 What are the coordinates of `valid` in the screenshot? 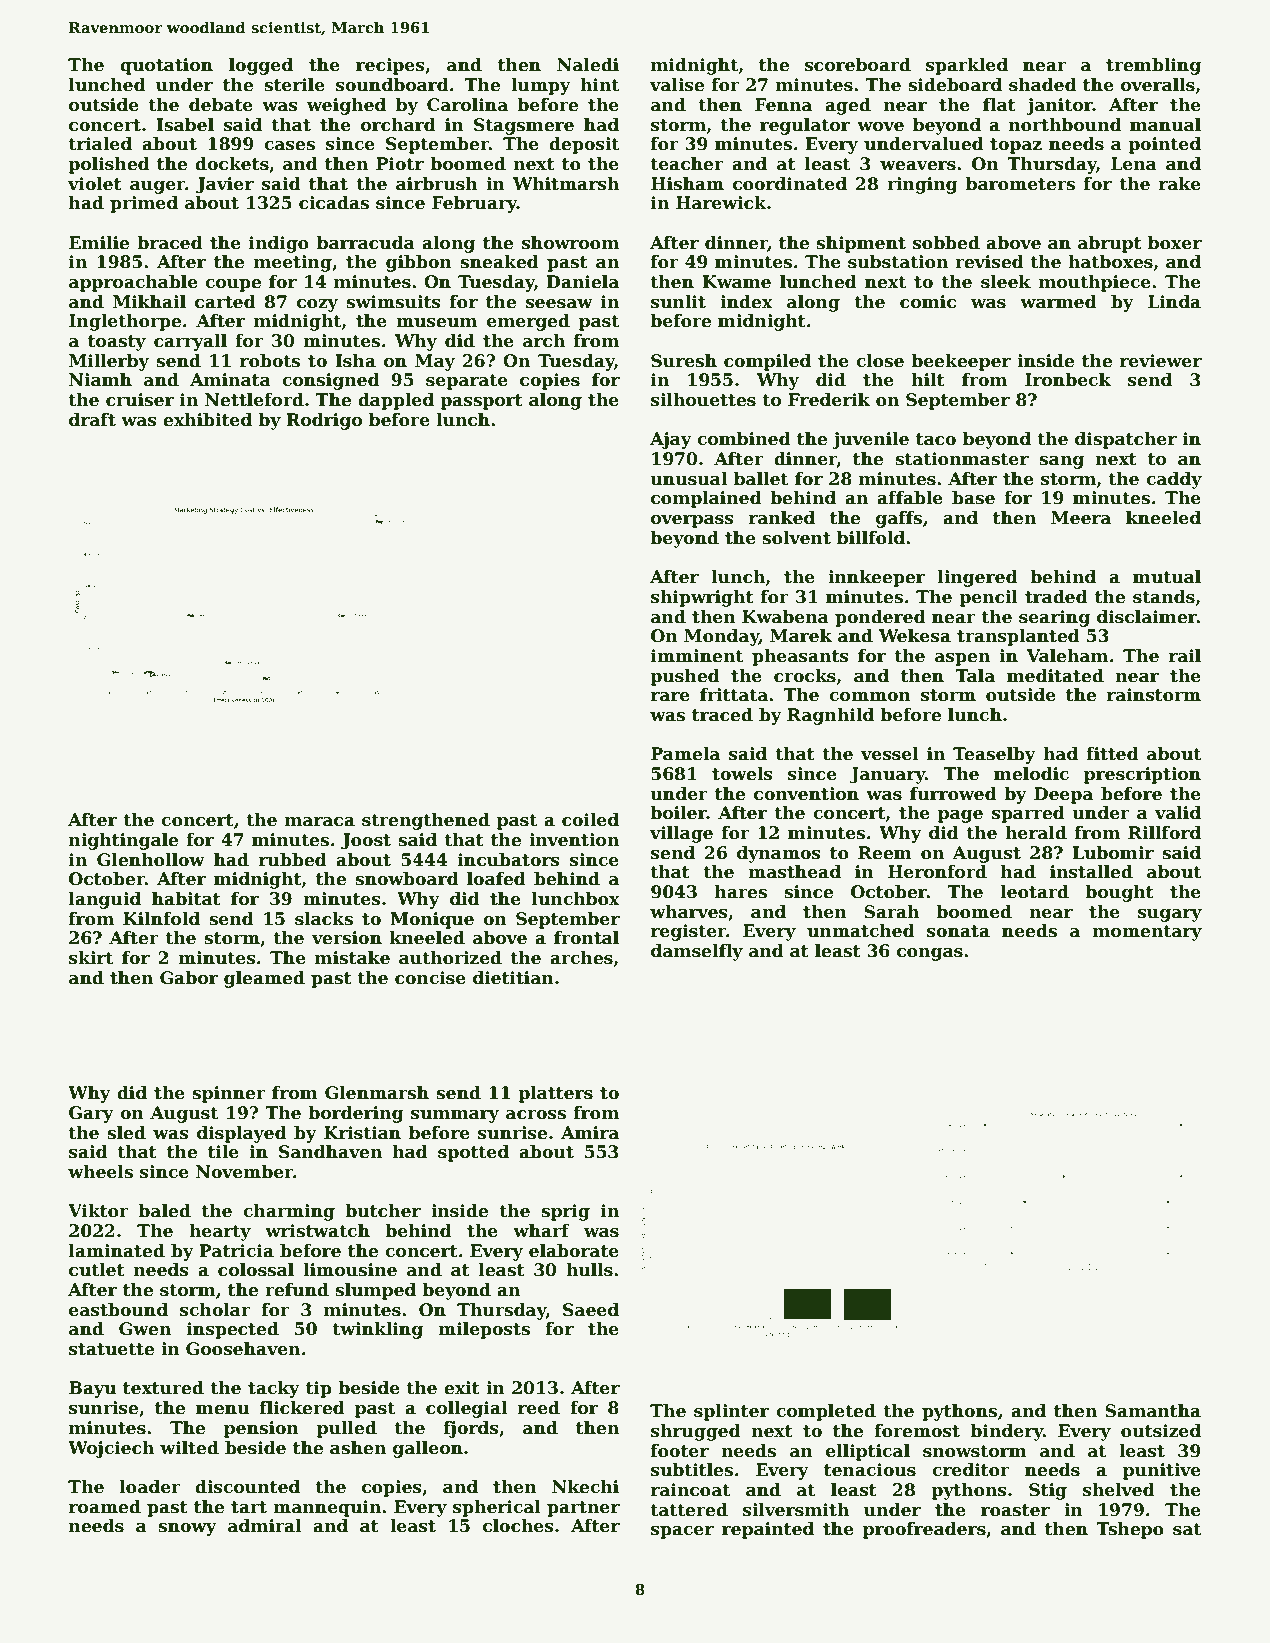 It's located at (1178, 813).
